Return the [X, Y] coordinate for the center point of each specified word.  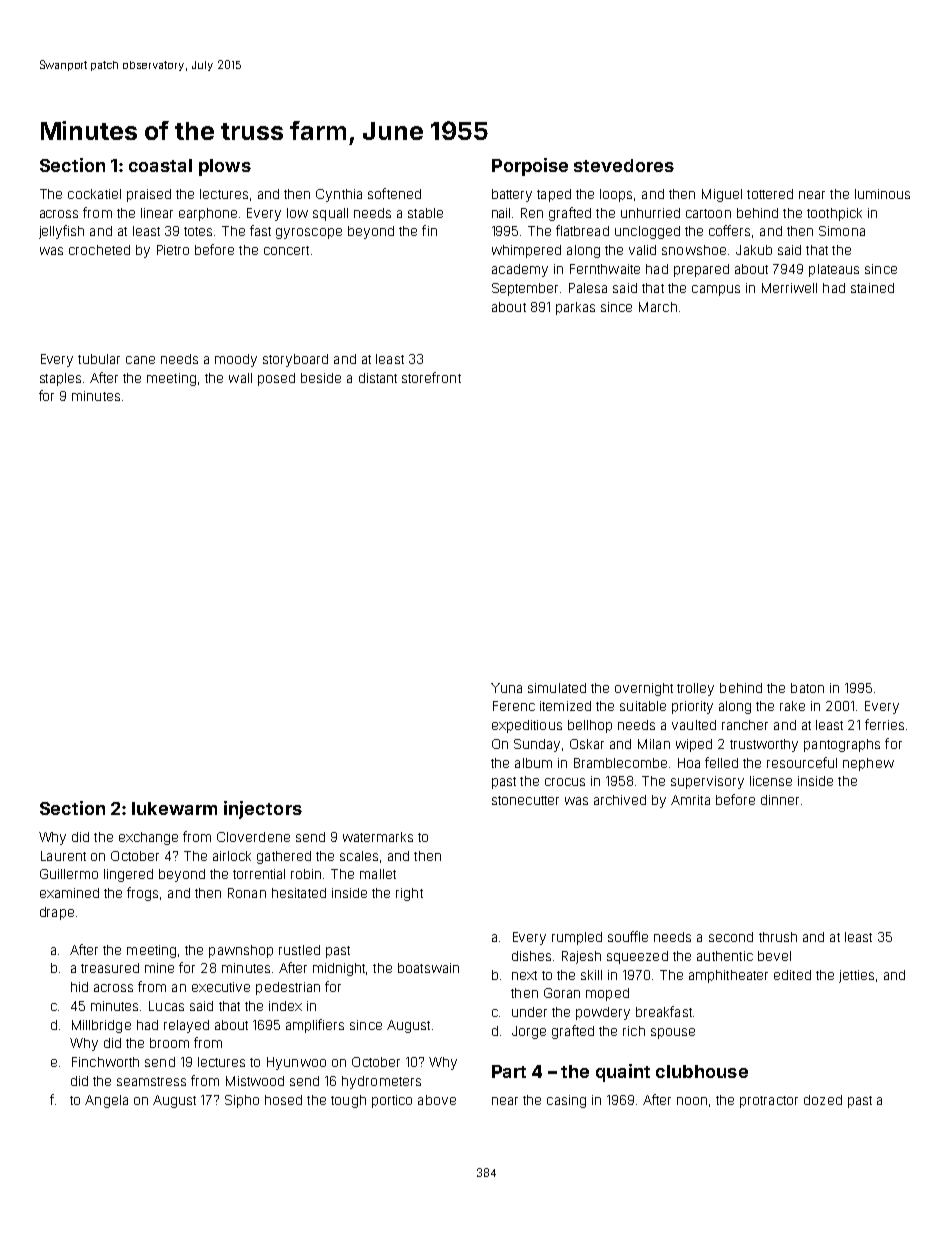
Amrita [690, 800]
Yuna [506, 688]
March [658, 307]
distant [378, 378]
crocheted [99, 250]
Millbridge [101, 1026]
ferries [884, 724]
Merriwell [789, 288]
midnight [339, 969]
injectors [263, 810]
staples [60, 379]
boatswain [428, 968]
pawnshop [241, 951]
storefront [431, 377]
